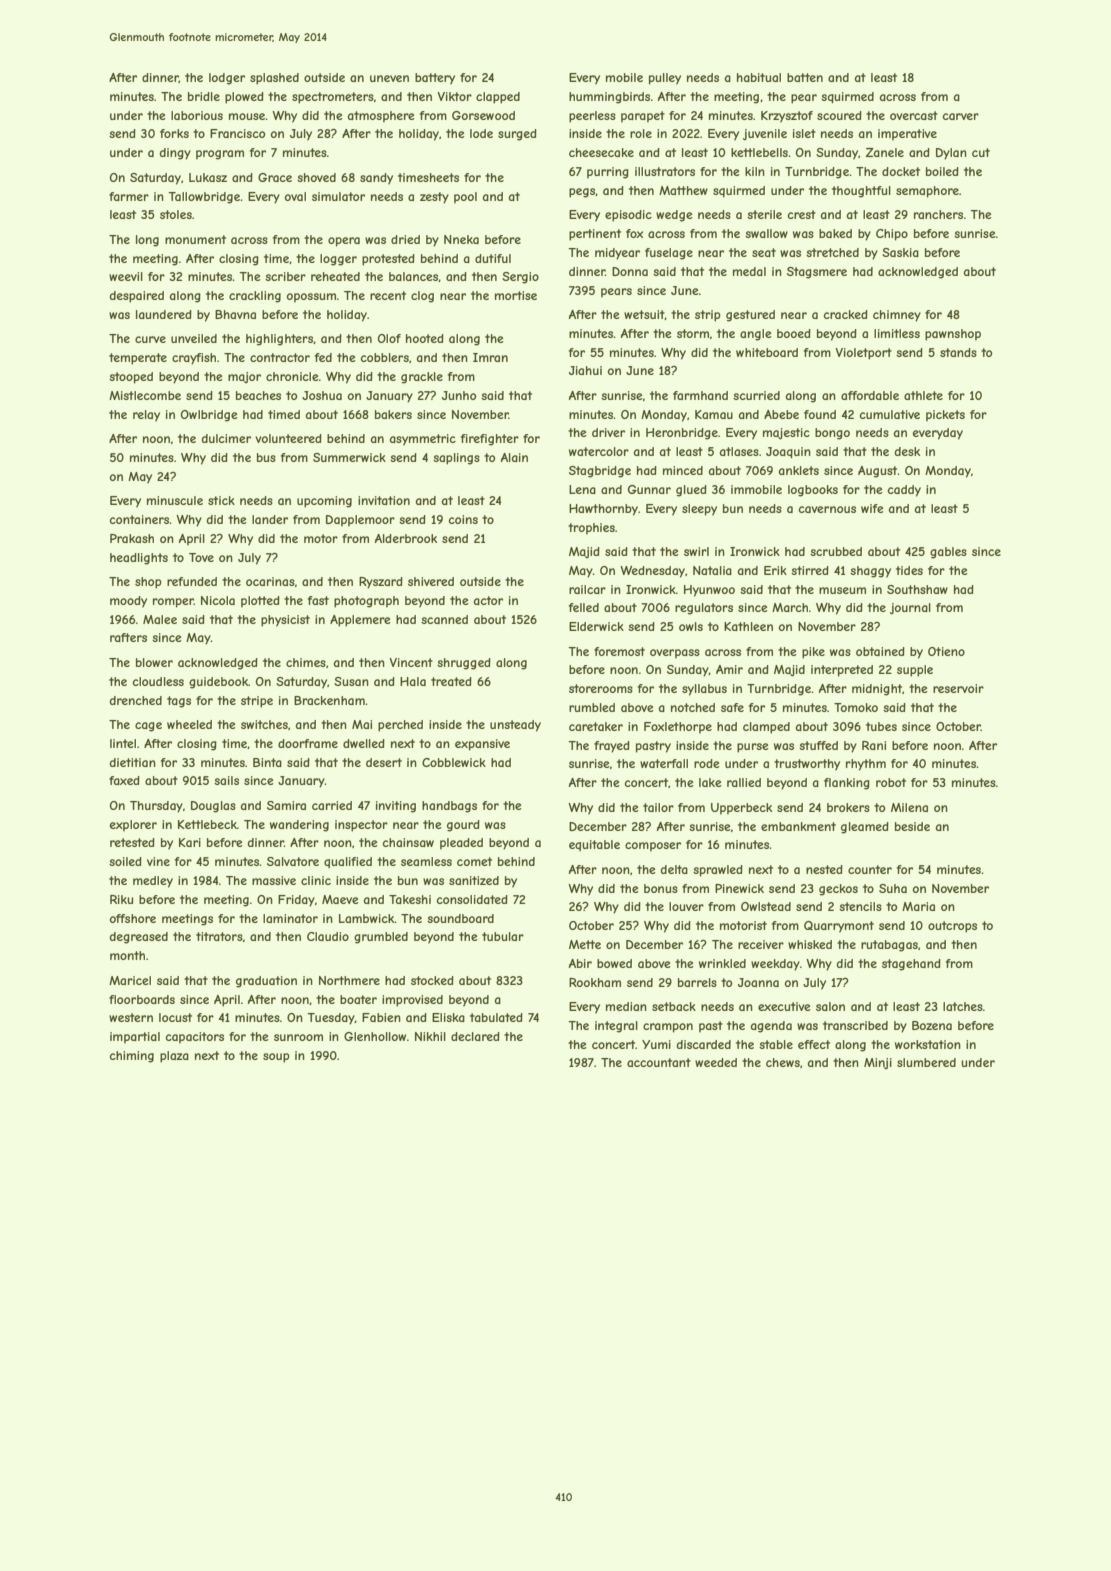 Image resolution: width=1111 pixels, height=1571 pixels. What do you see at coordinates (805, 77) in the image?
I see `batten` at bounding box center [805, 77].
